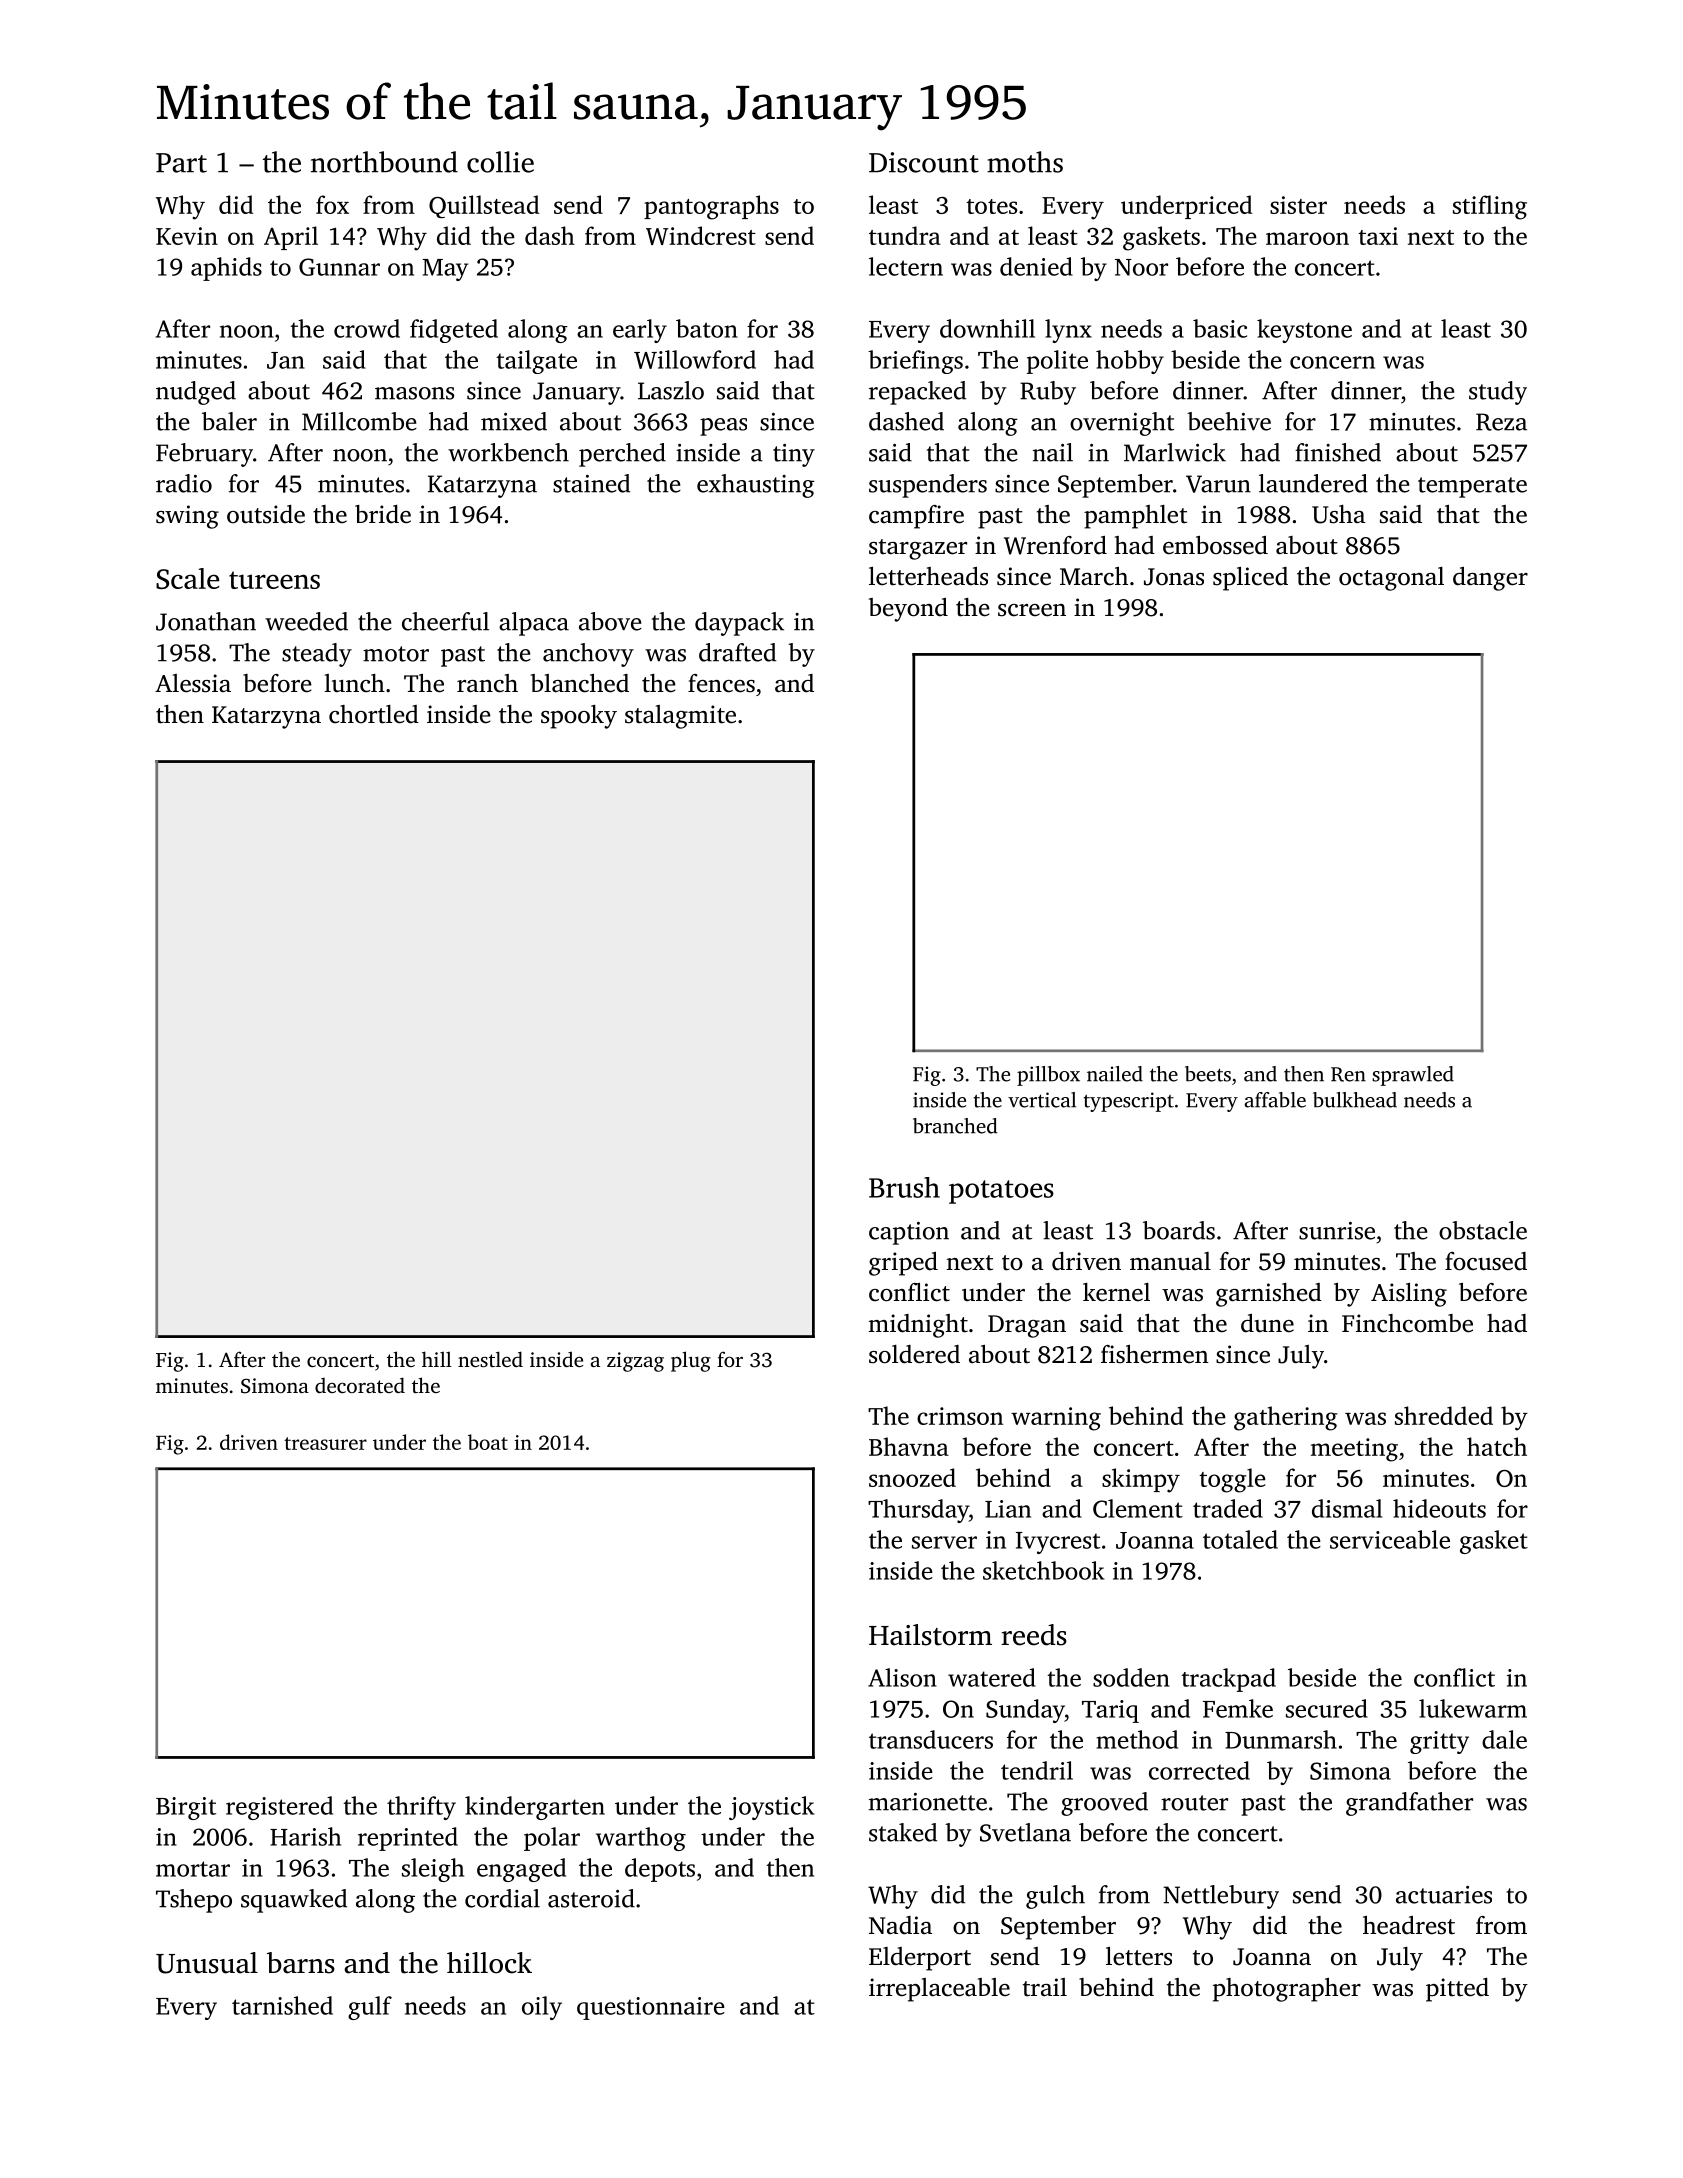  Describe the element at coordinates (374, 714) in the image. I see `chortled` at that location.
